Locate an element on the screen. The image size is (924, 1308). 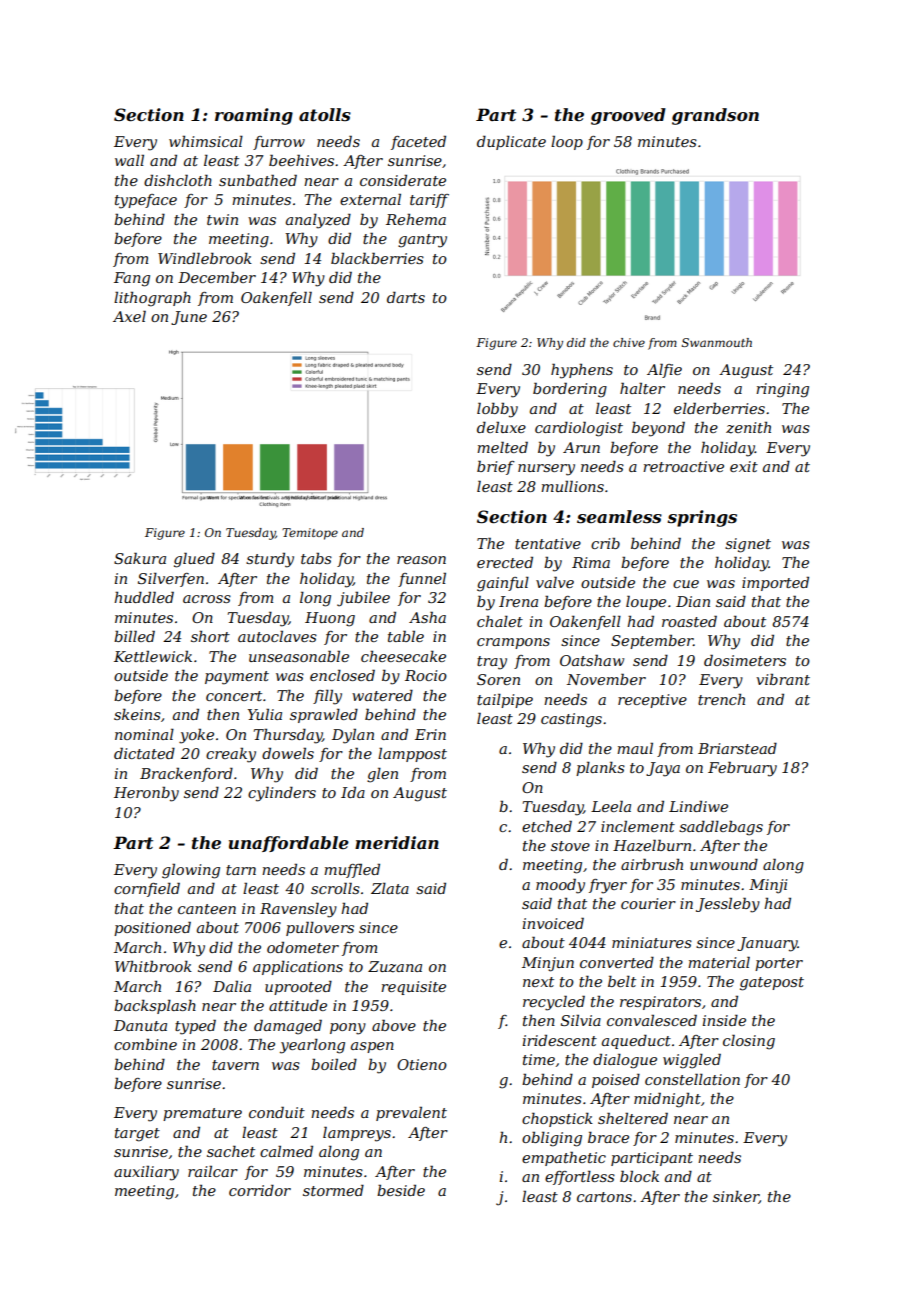
whimsical is located at coordinates (206, 141).
